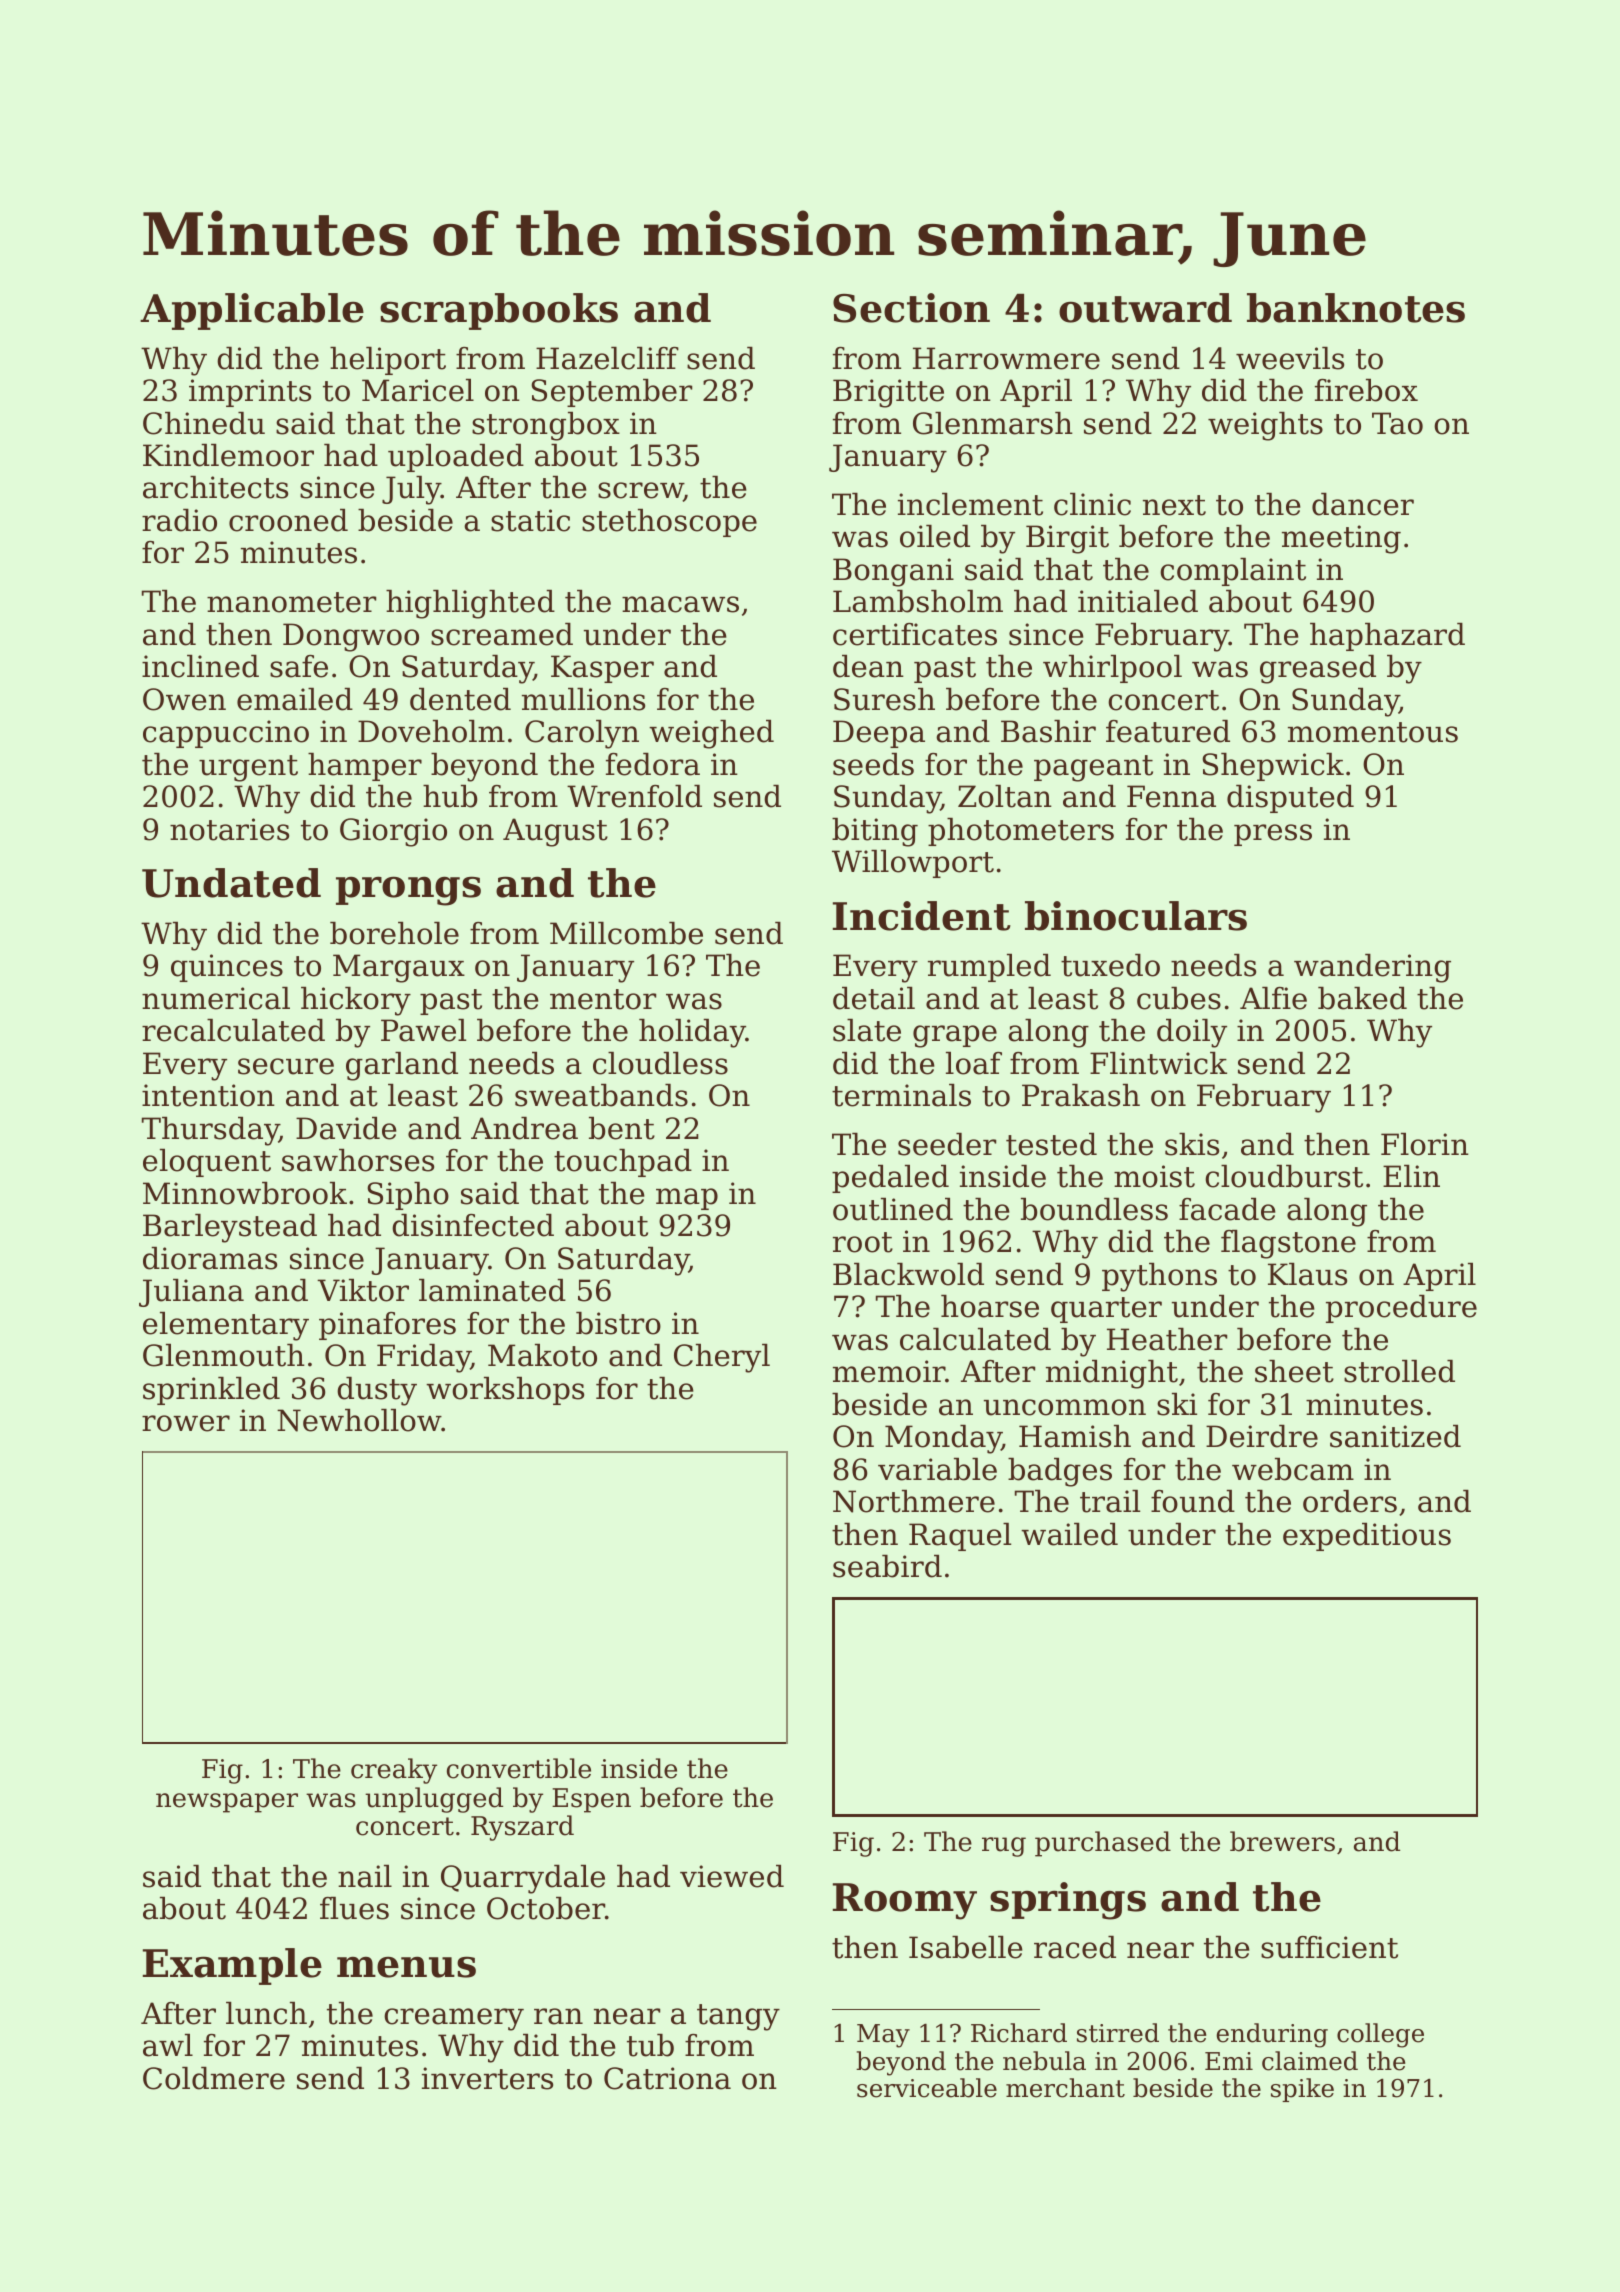 This image has width=1620, height=2292. What do you see at coordinates (626, 933) in the image?
I see `Millcombe` at bounding box center [626, 933].
